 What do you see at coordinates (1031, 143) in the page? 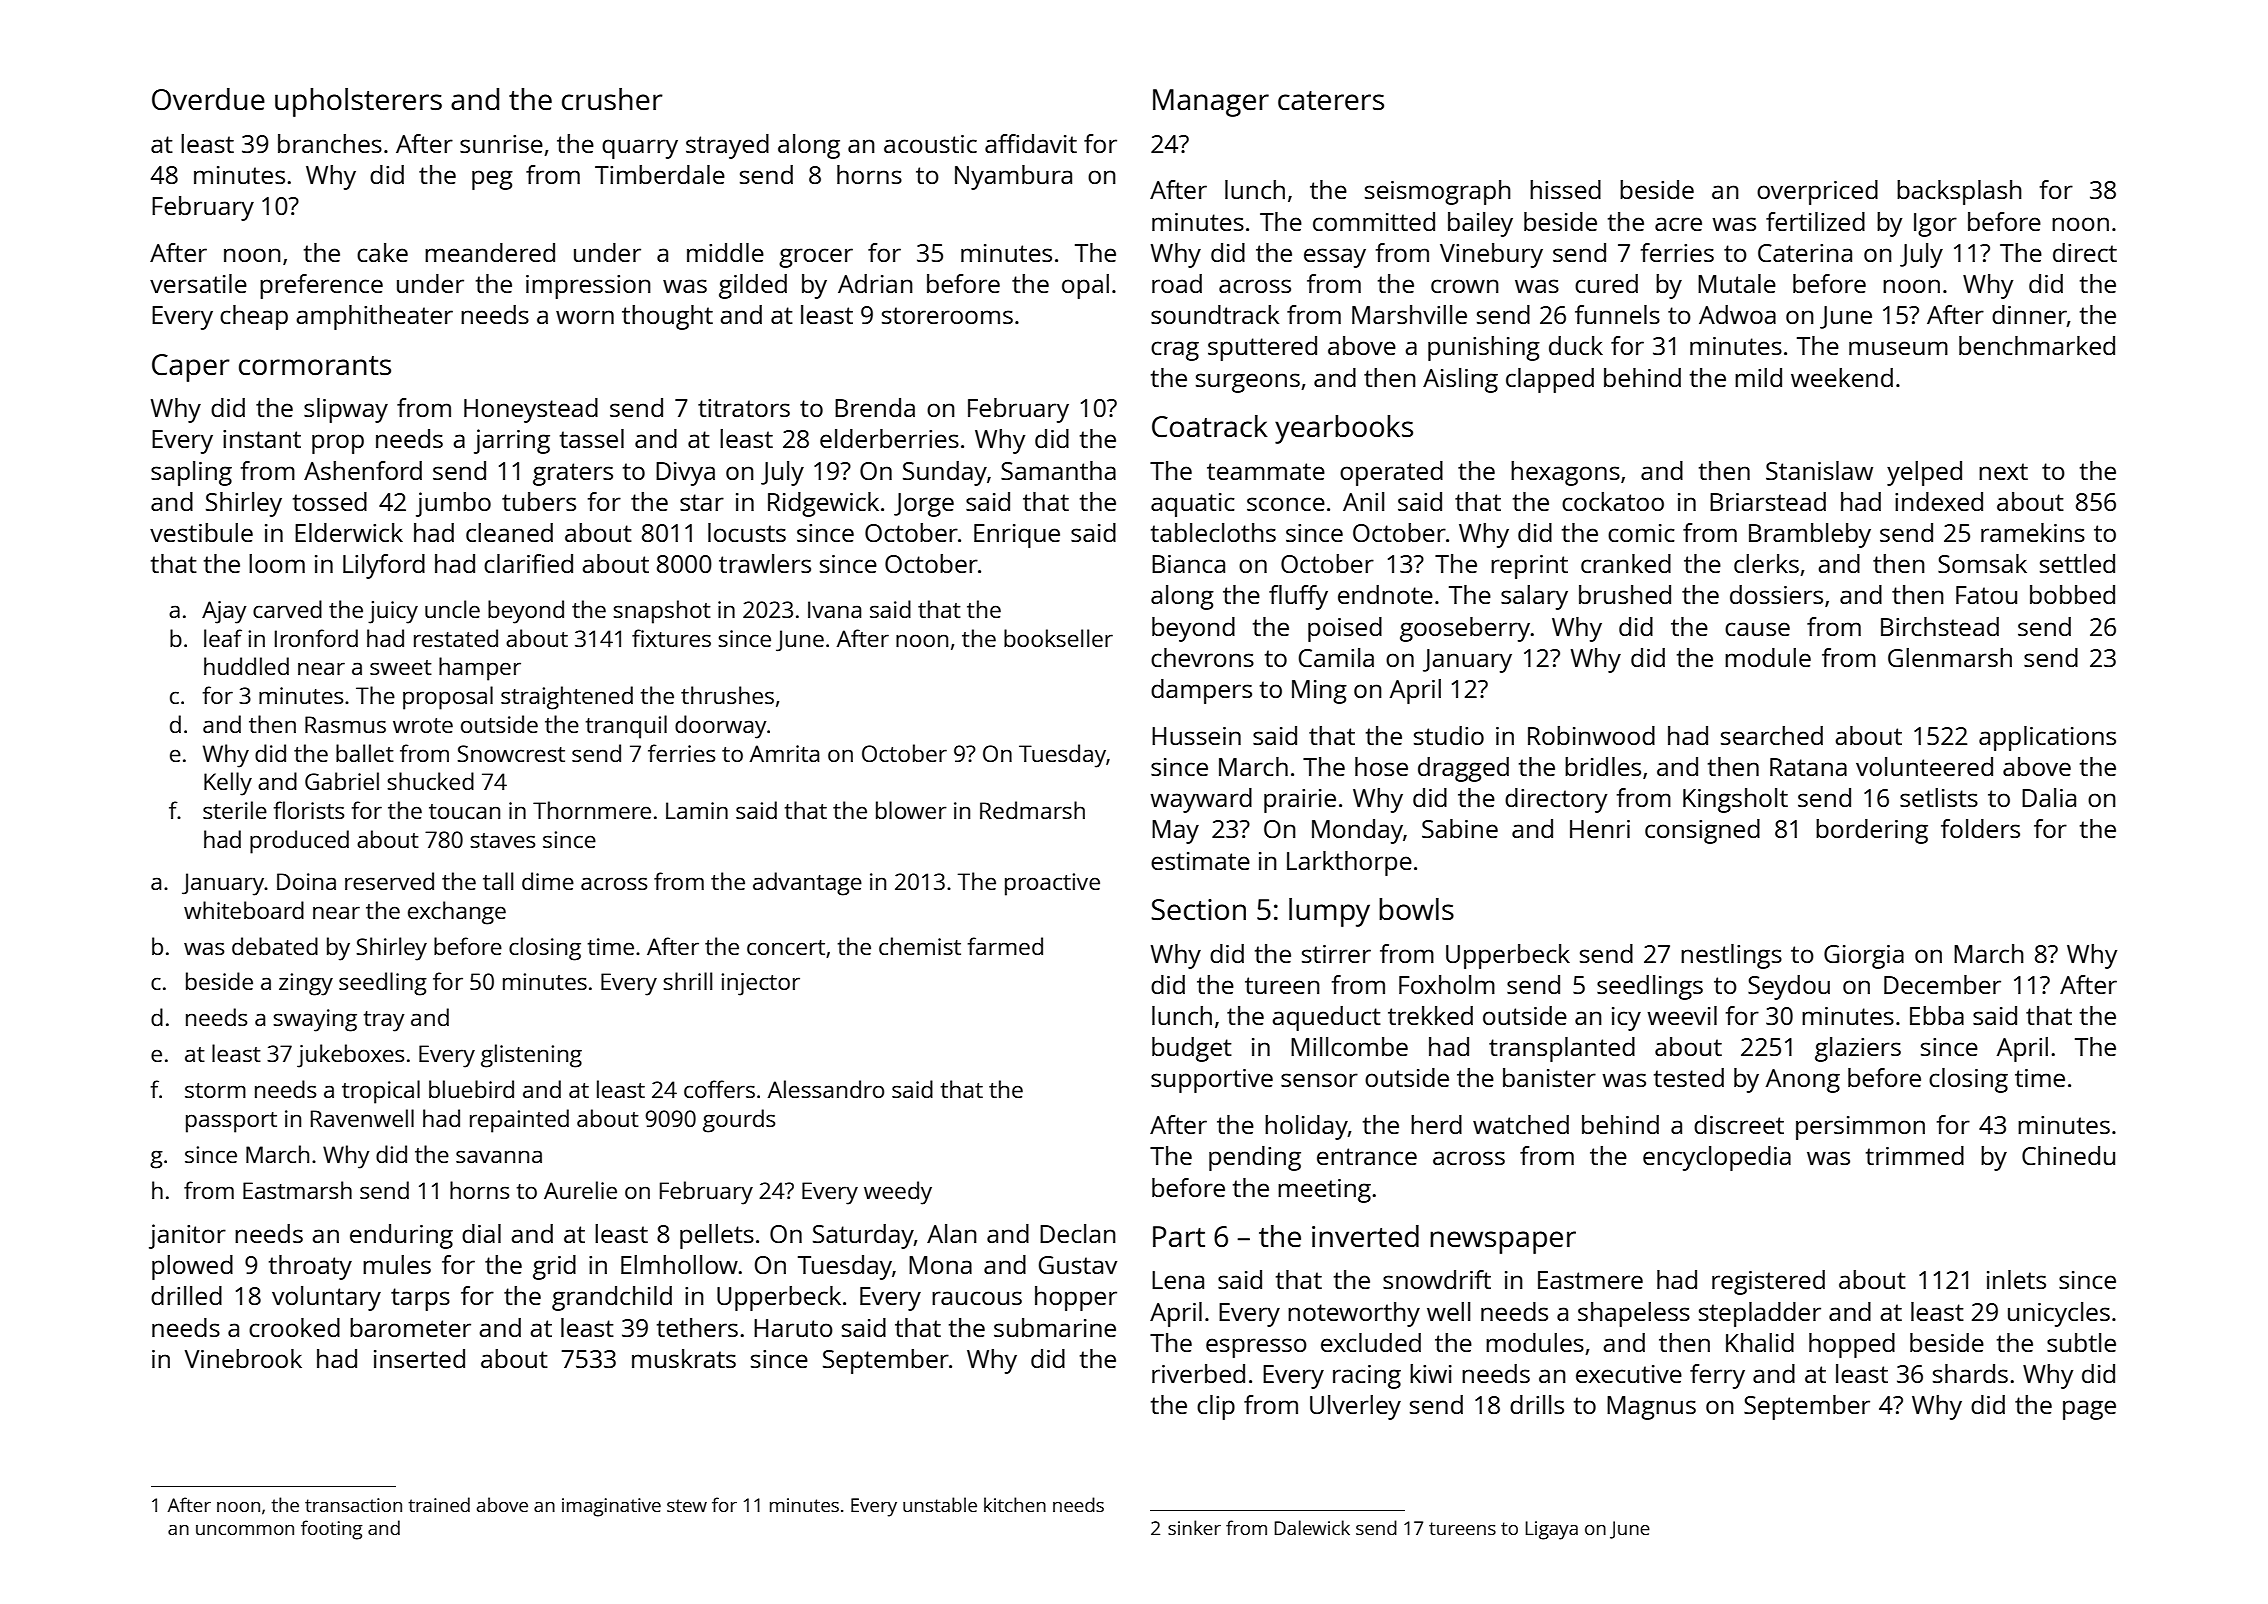
I see `affidavit` at bounding box center [1031, 143].
